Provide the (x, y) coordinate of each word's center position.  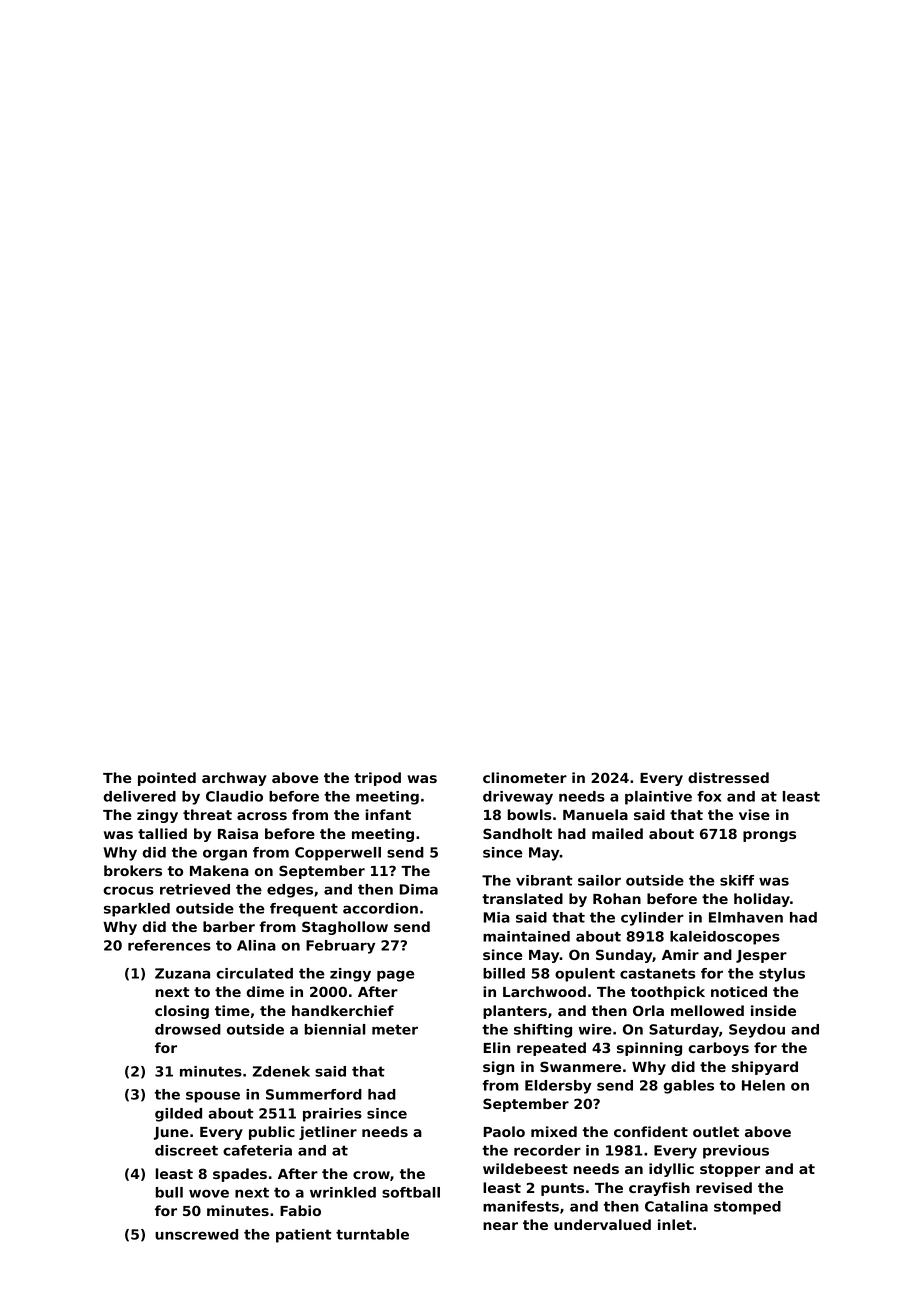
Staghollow (345, 928)
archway (234, 779)
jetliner (328, 1133)
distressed (728, 777)
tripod (377, 779)
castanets (657, 973)
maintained (526, 936)
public (272, 1133)
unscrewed (196, 1234)
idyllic (671, 1170)
